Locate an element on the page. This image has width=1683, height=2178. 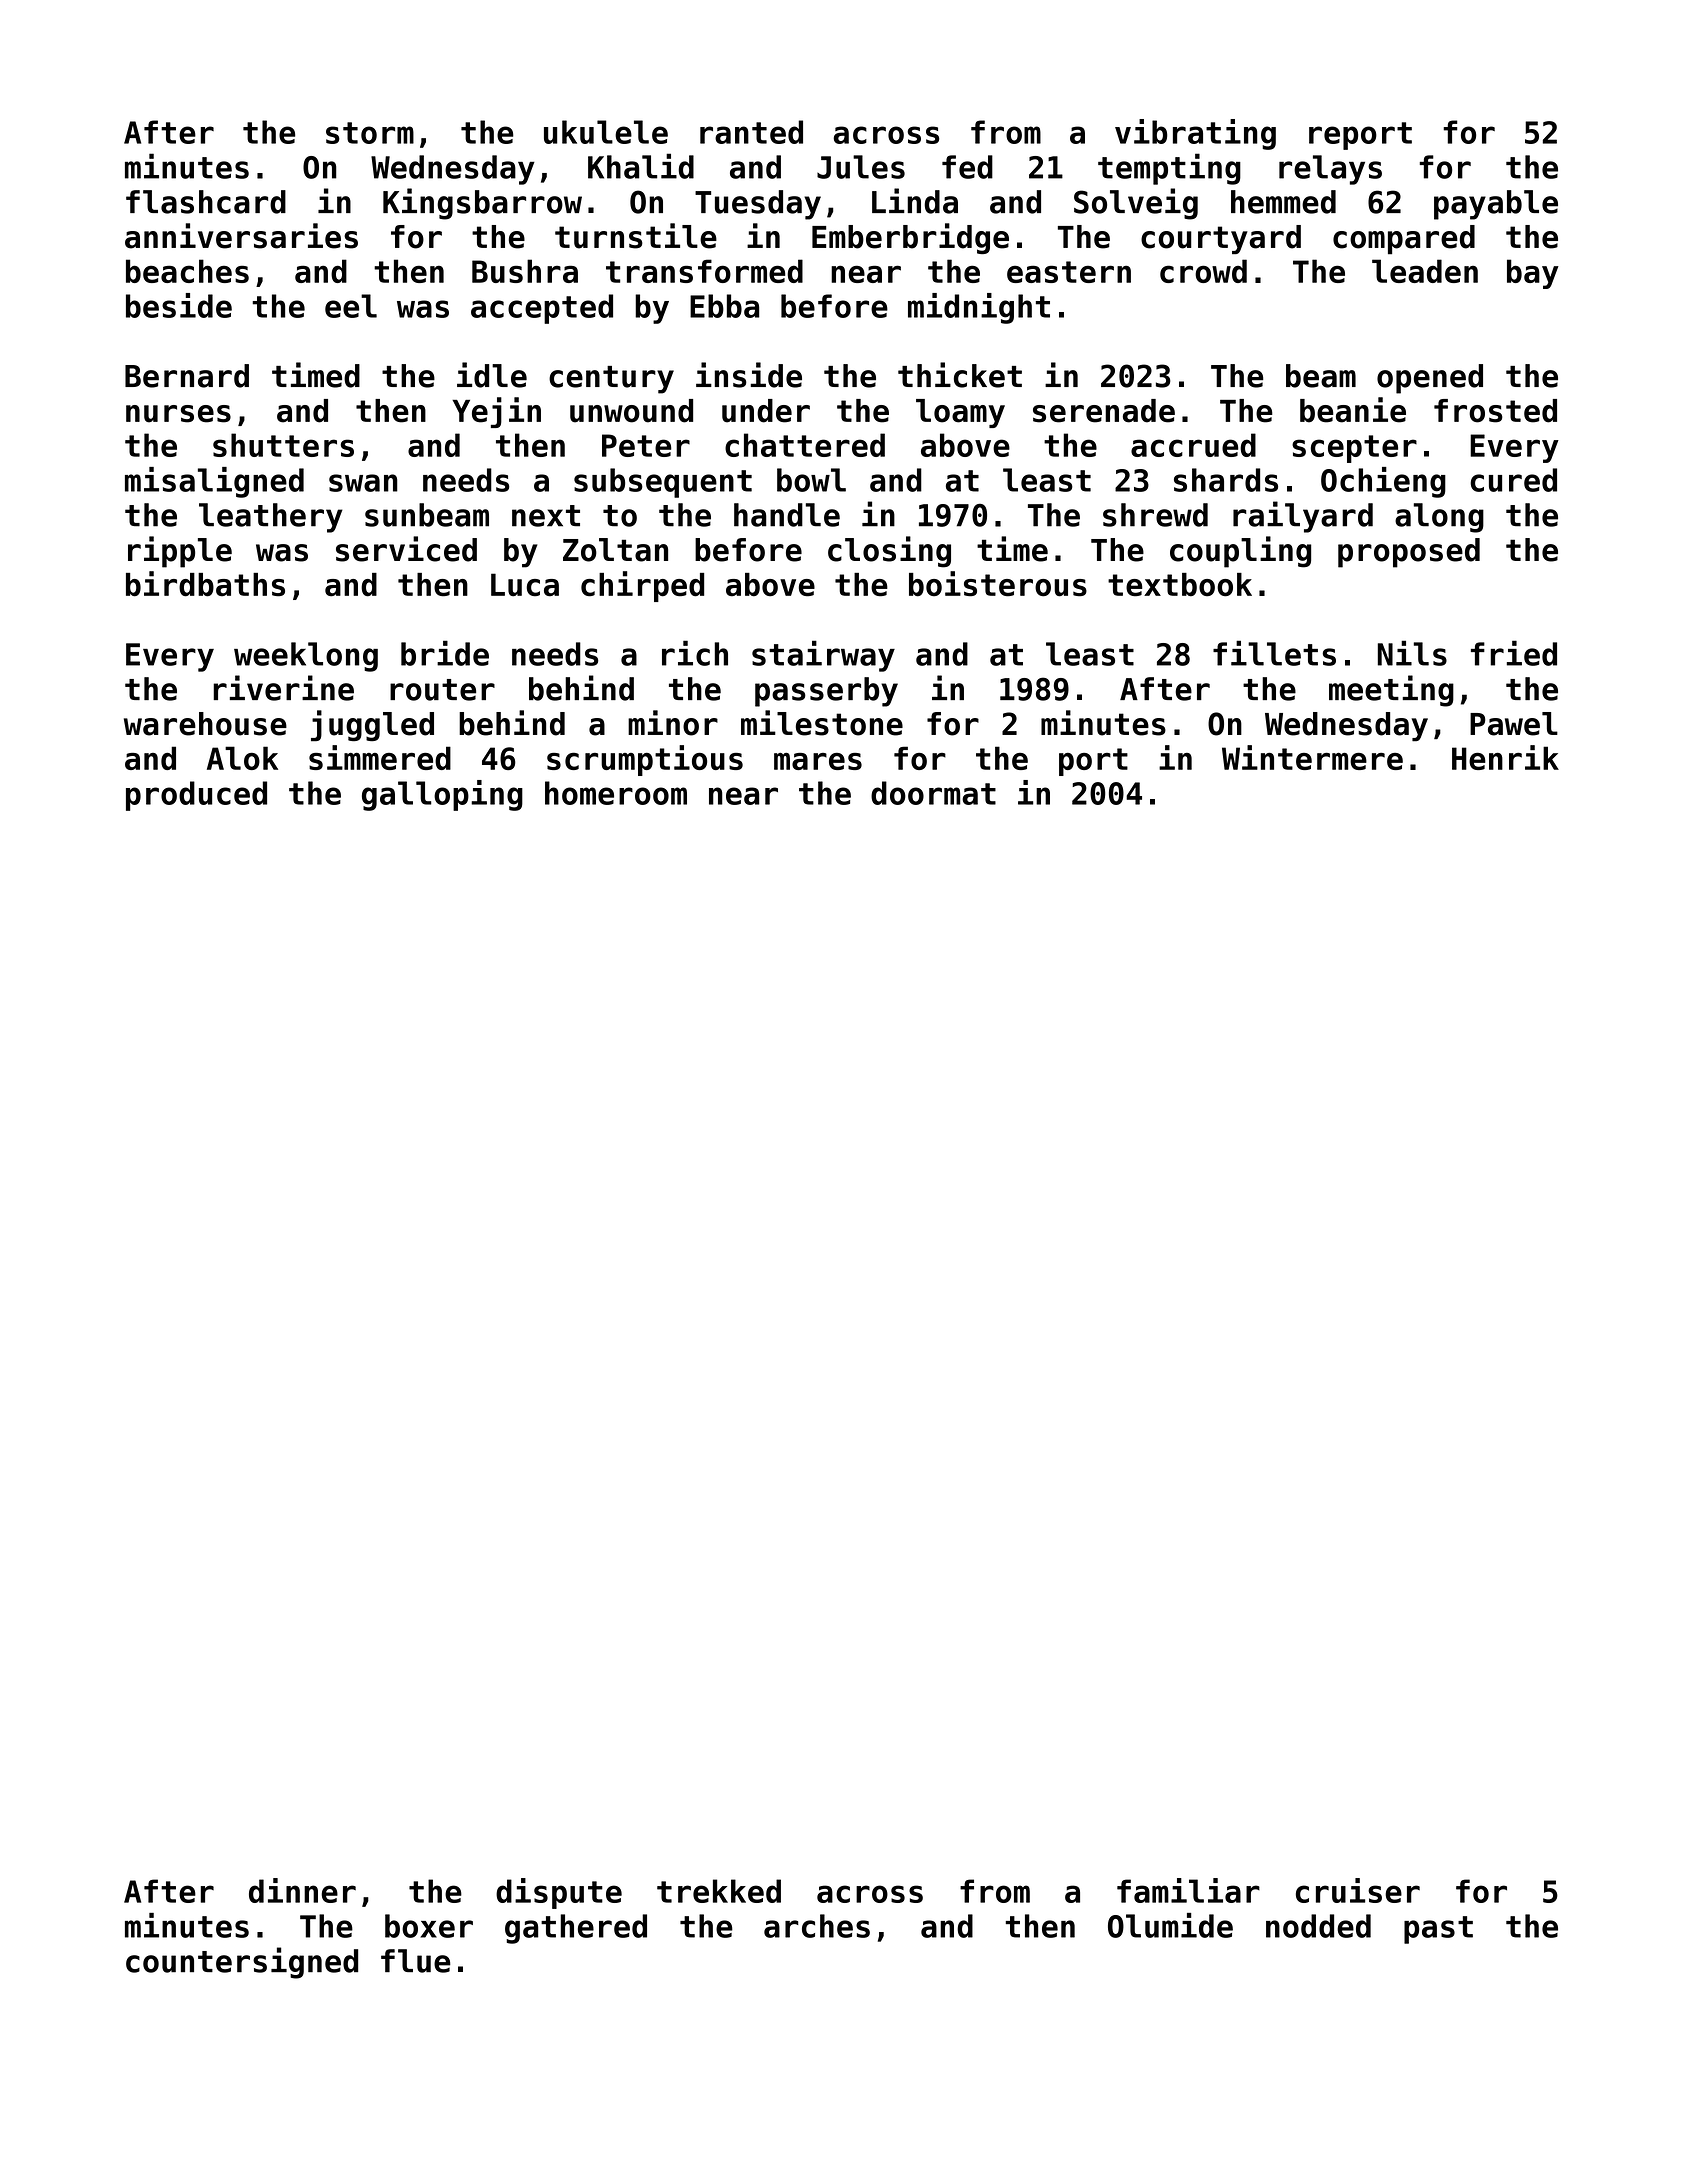
ranted is located at coordinates (751, 132).
